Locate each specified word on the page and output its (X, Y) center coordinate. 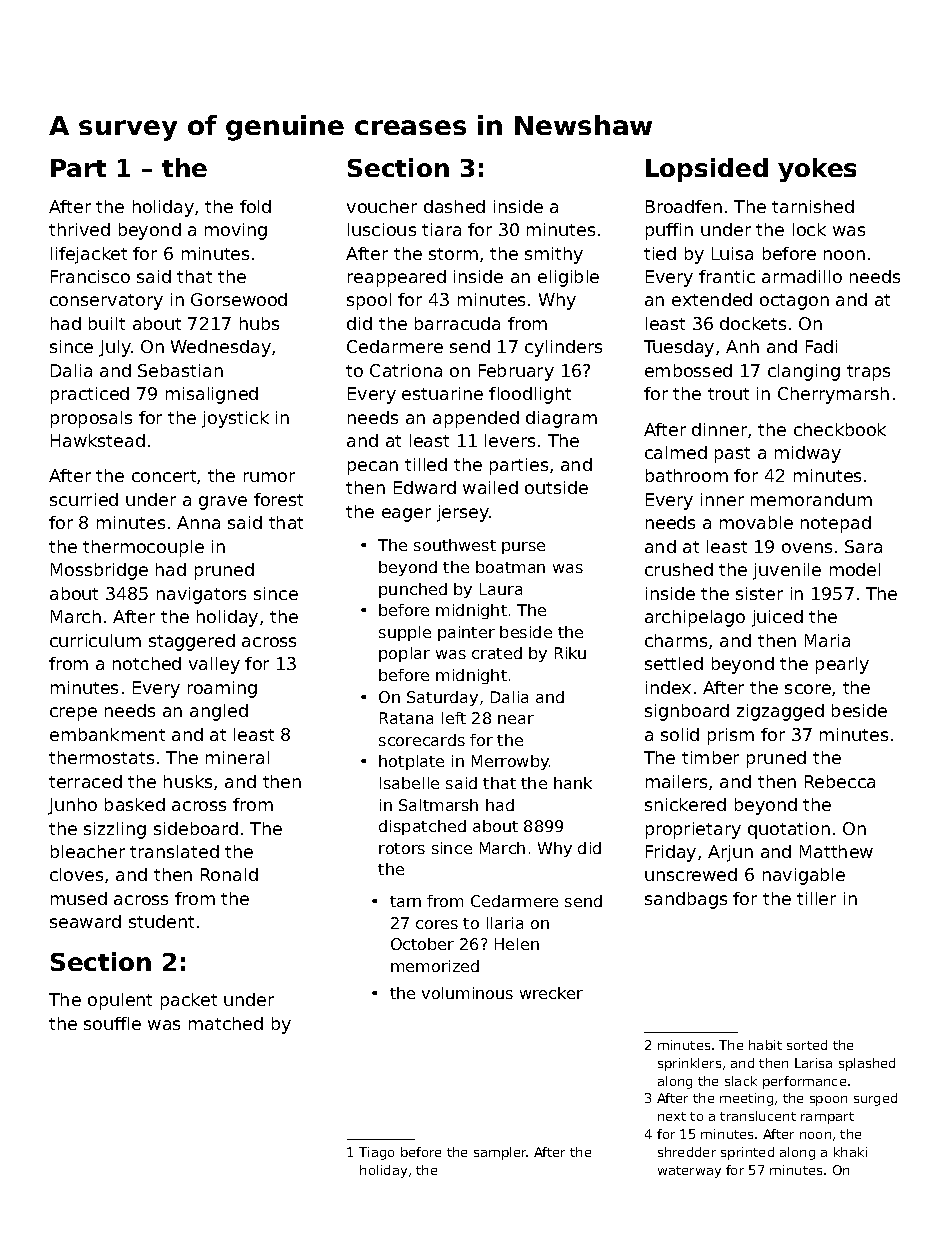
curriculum (95, 640)
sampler (500, 1153)
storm (453, 254)
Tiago (376, 1153)
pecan (373, 468)
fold (255, 206)
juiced (777, 618)
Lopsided (707, 170)
